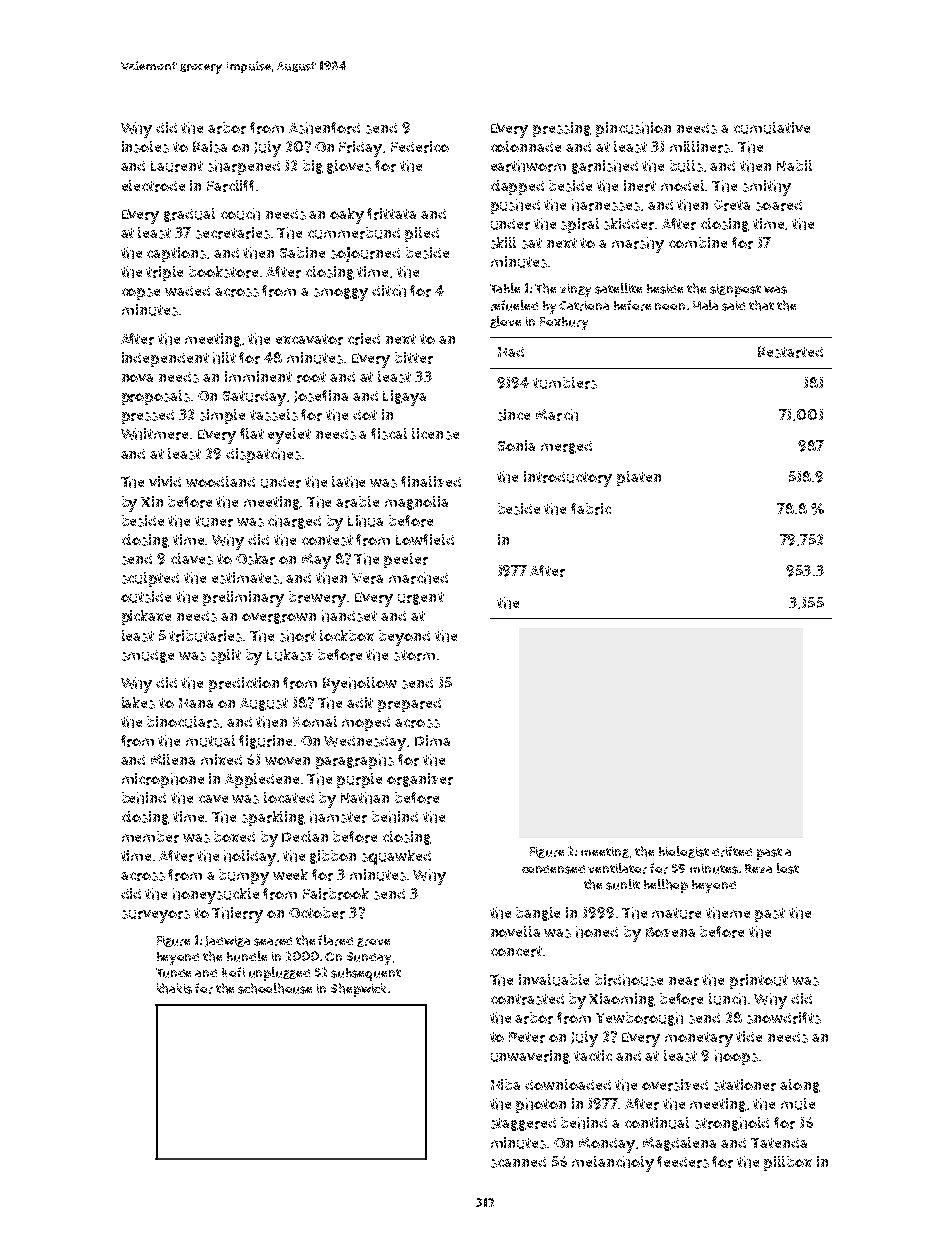 The image size is (952, 1233). Describe the element at coordinates (606, 205) in the image. I see `harnesses` at that location.
